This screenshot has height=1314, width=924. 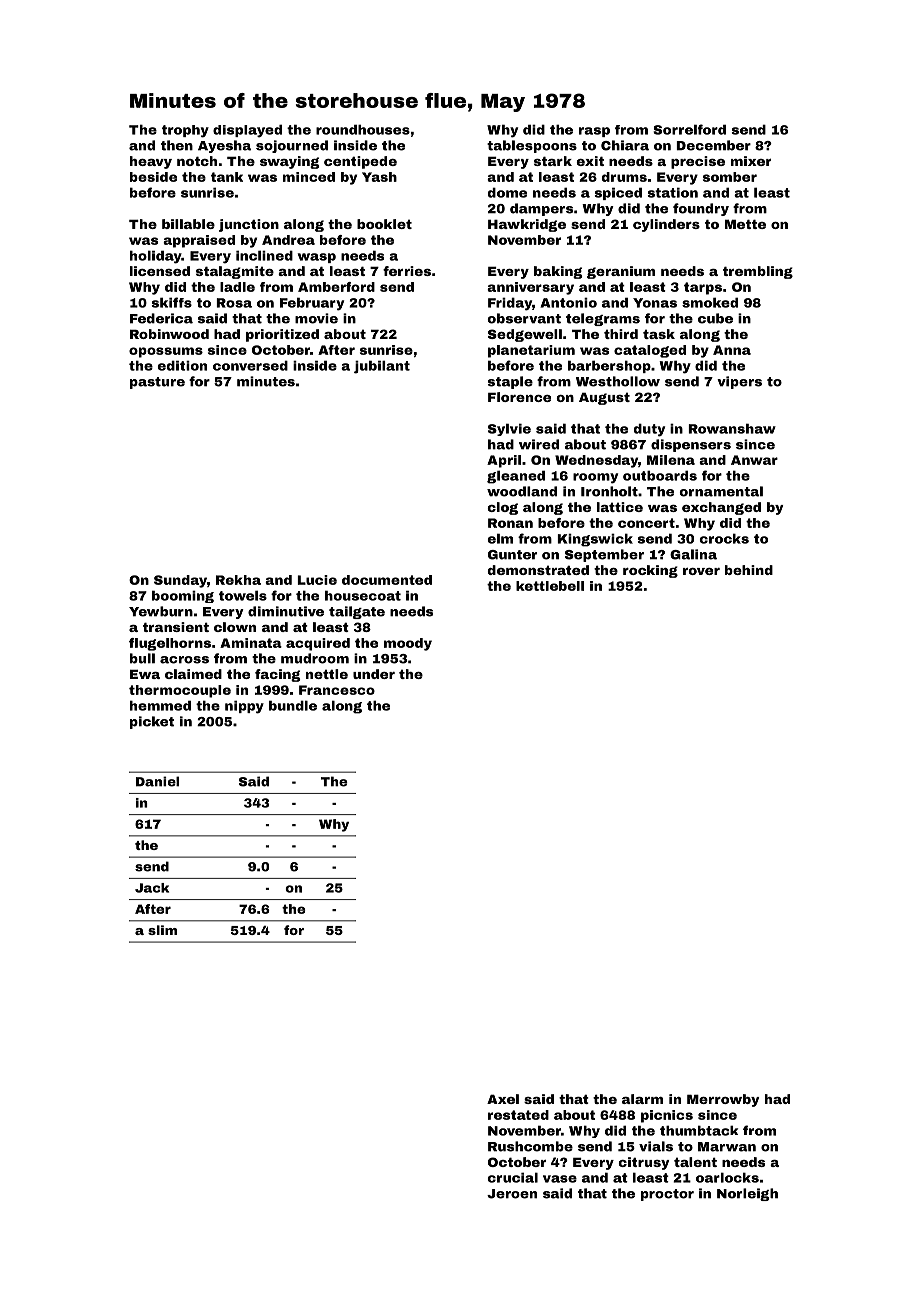 What do you see at coordinates (382, 367) in the screenshot?
I see `jubilant` at bounding box center [382, 367].
